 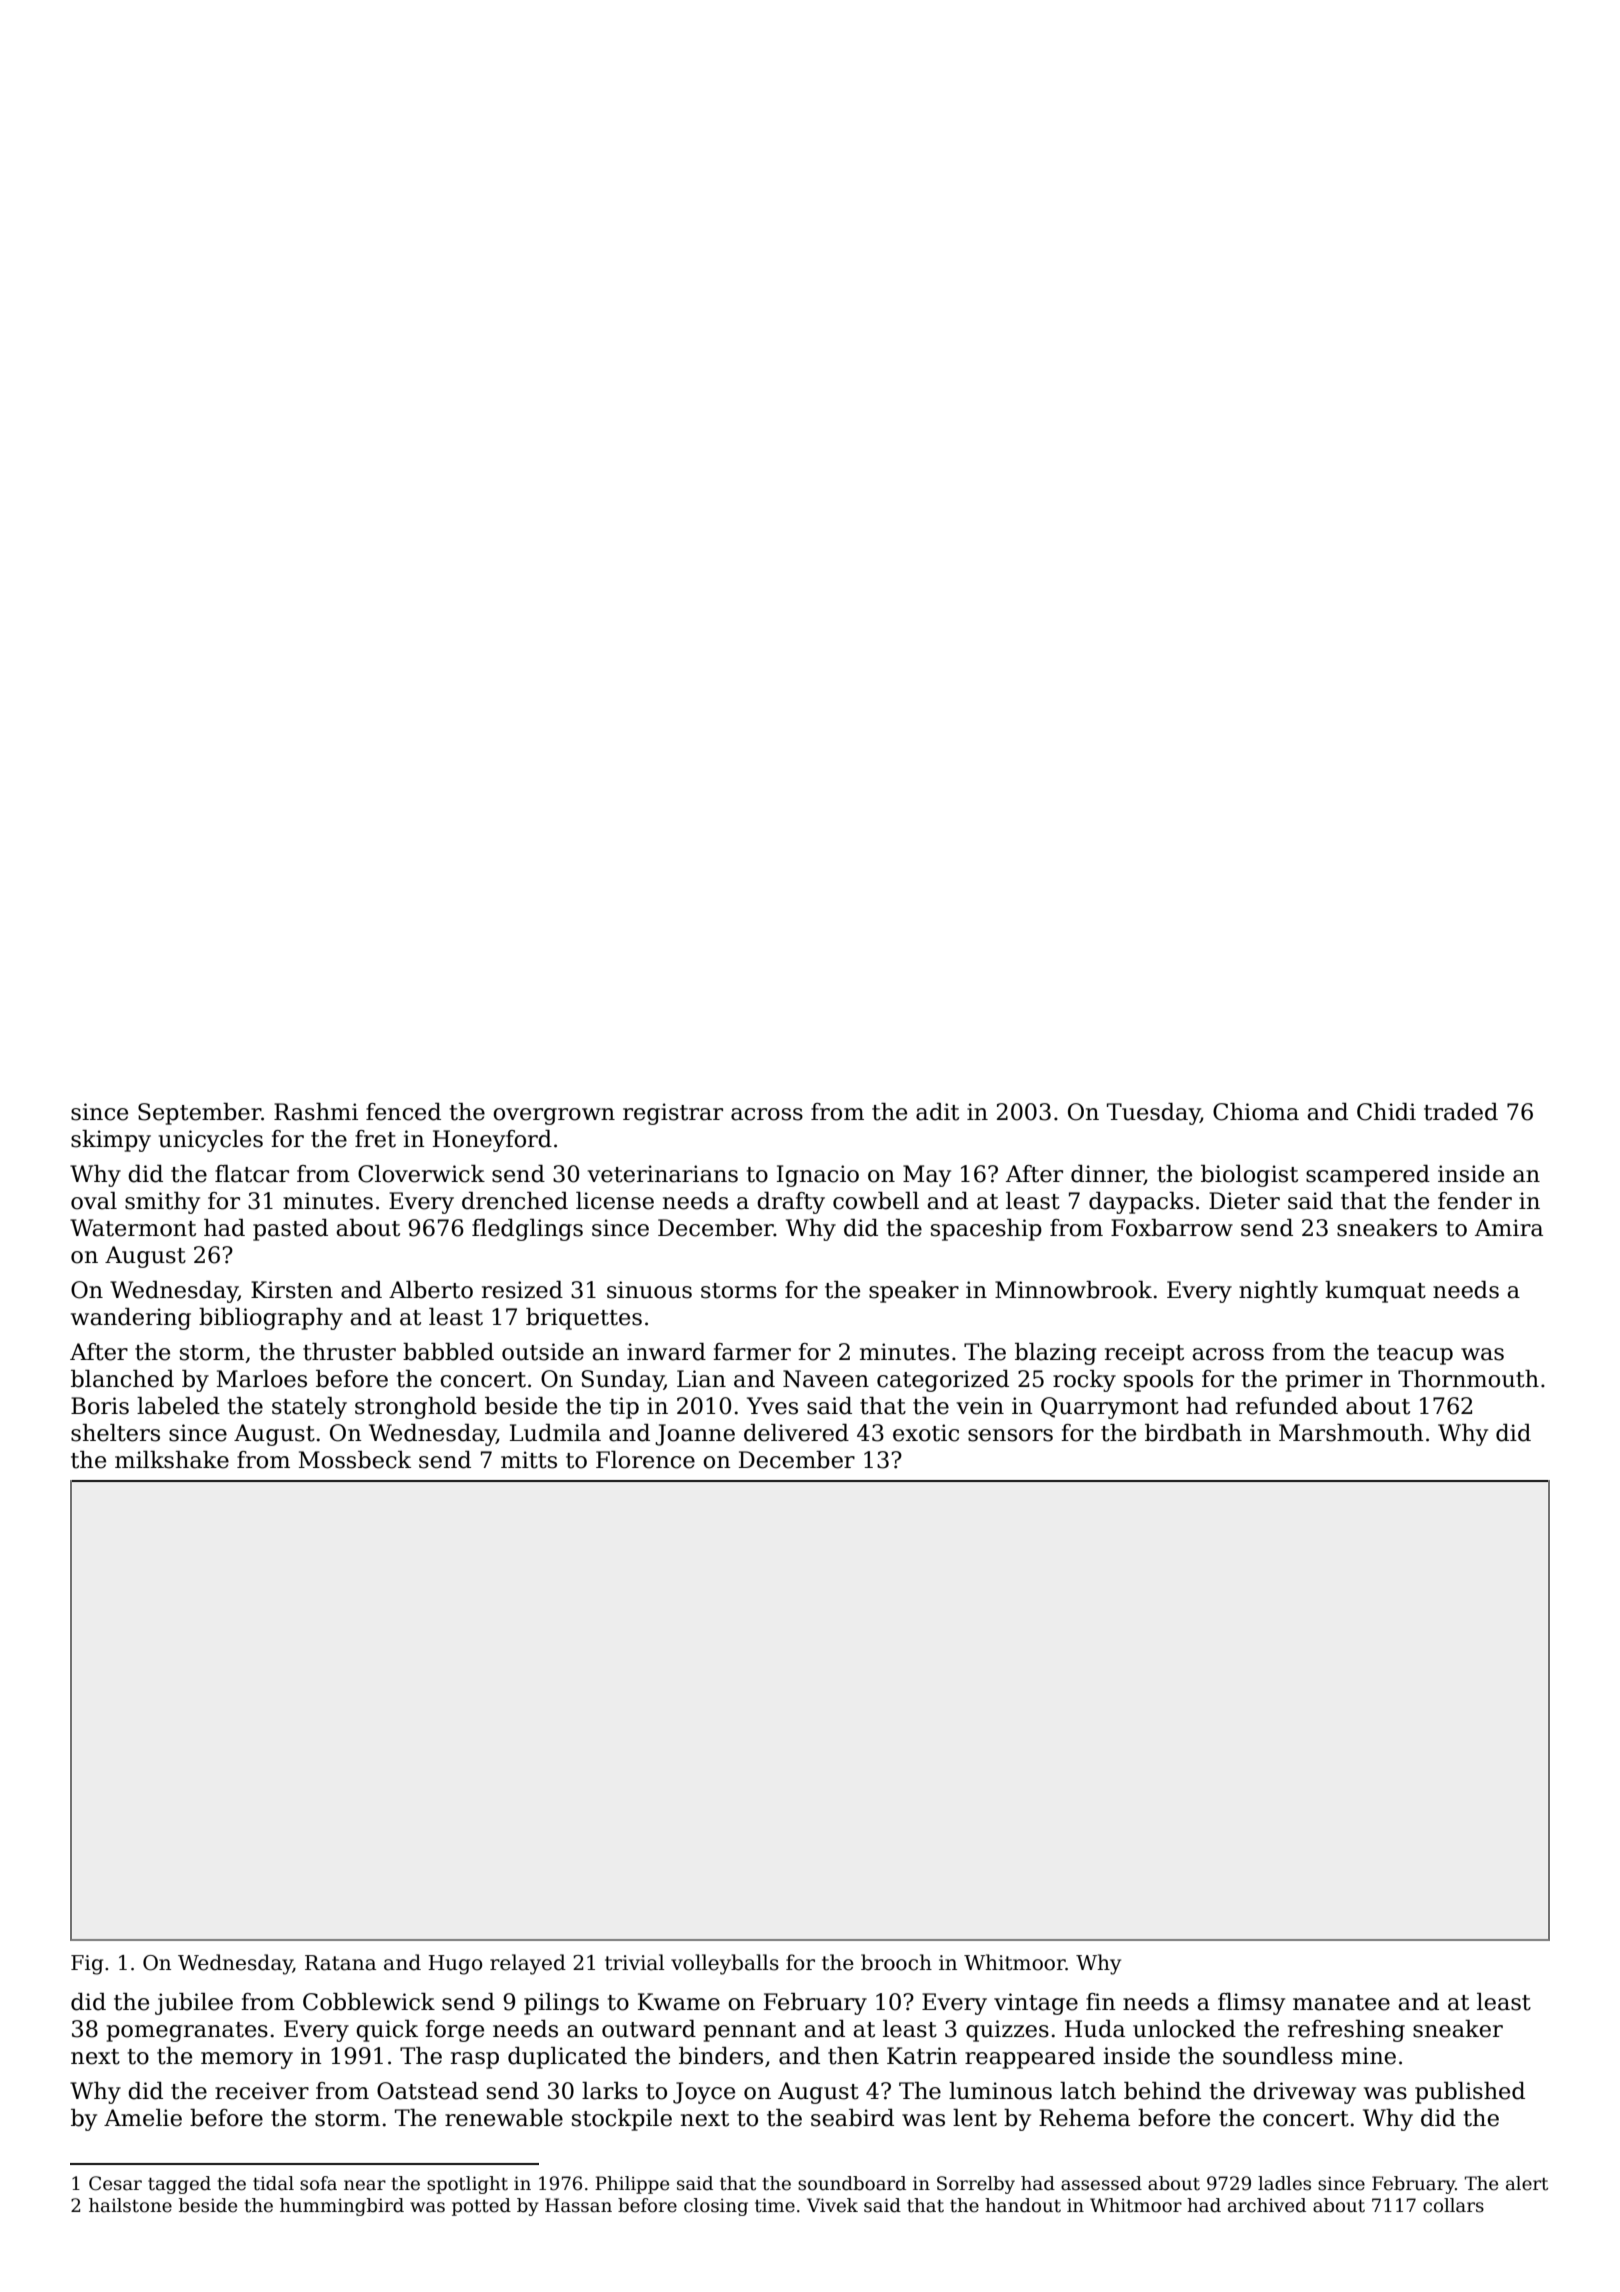 What do you see at coordinates (1341, 2003) in the screenshot?
I see `manatee` at bounding box center [1341, 2003].
